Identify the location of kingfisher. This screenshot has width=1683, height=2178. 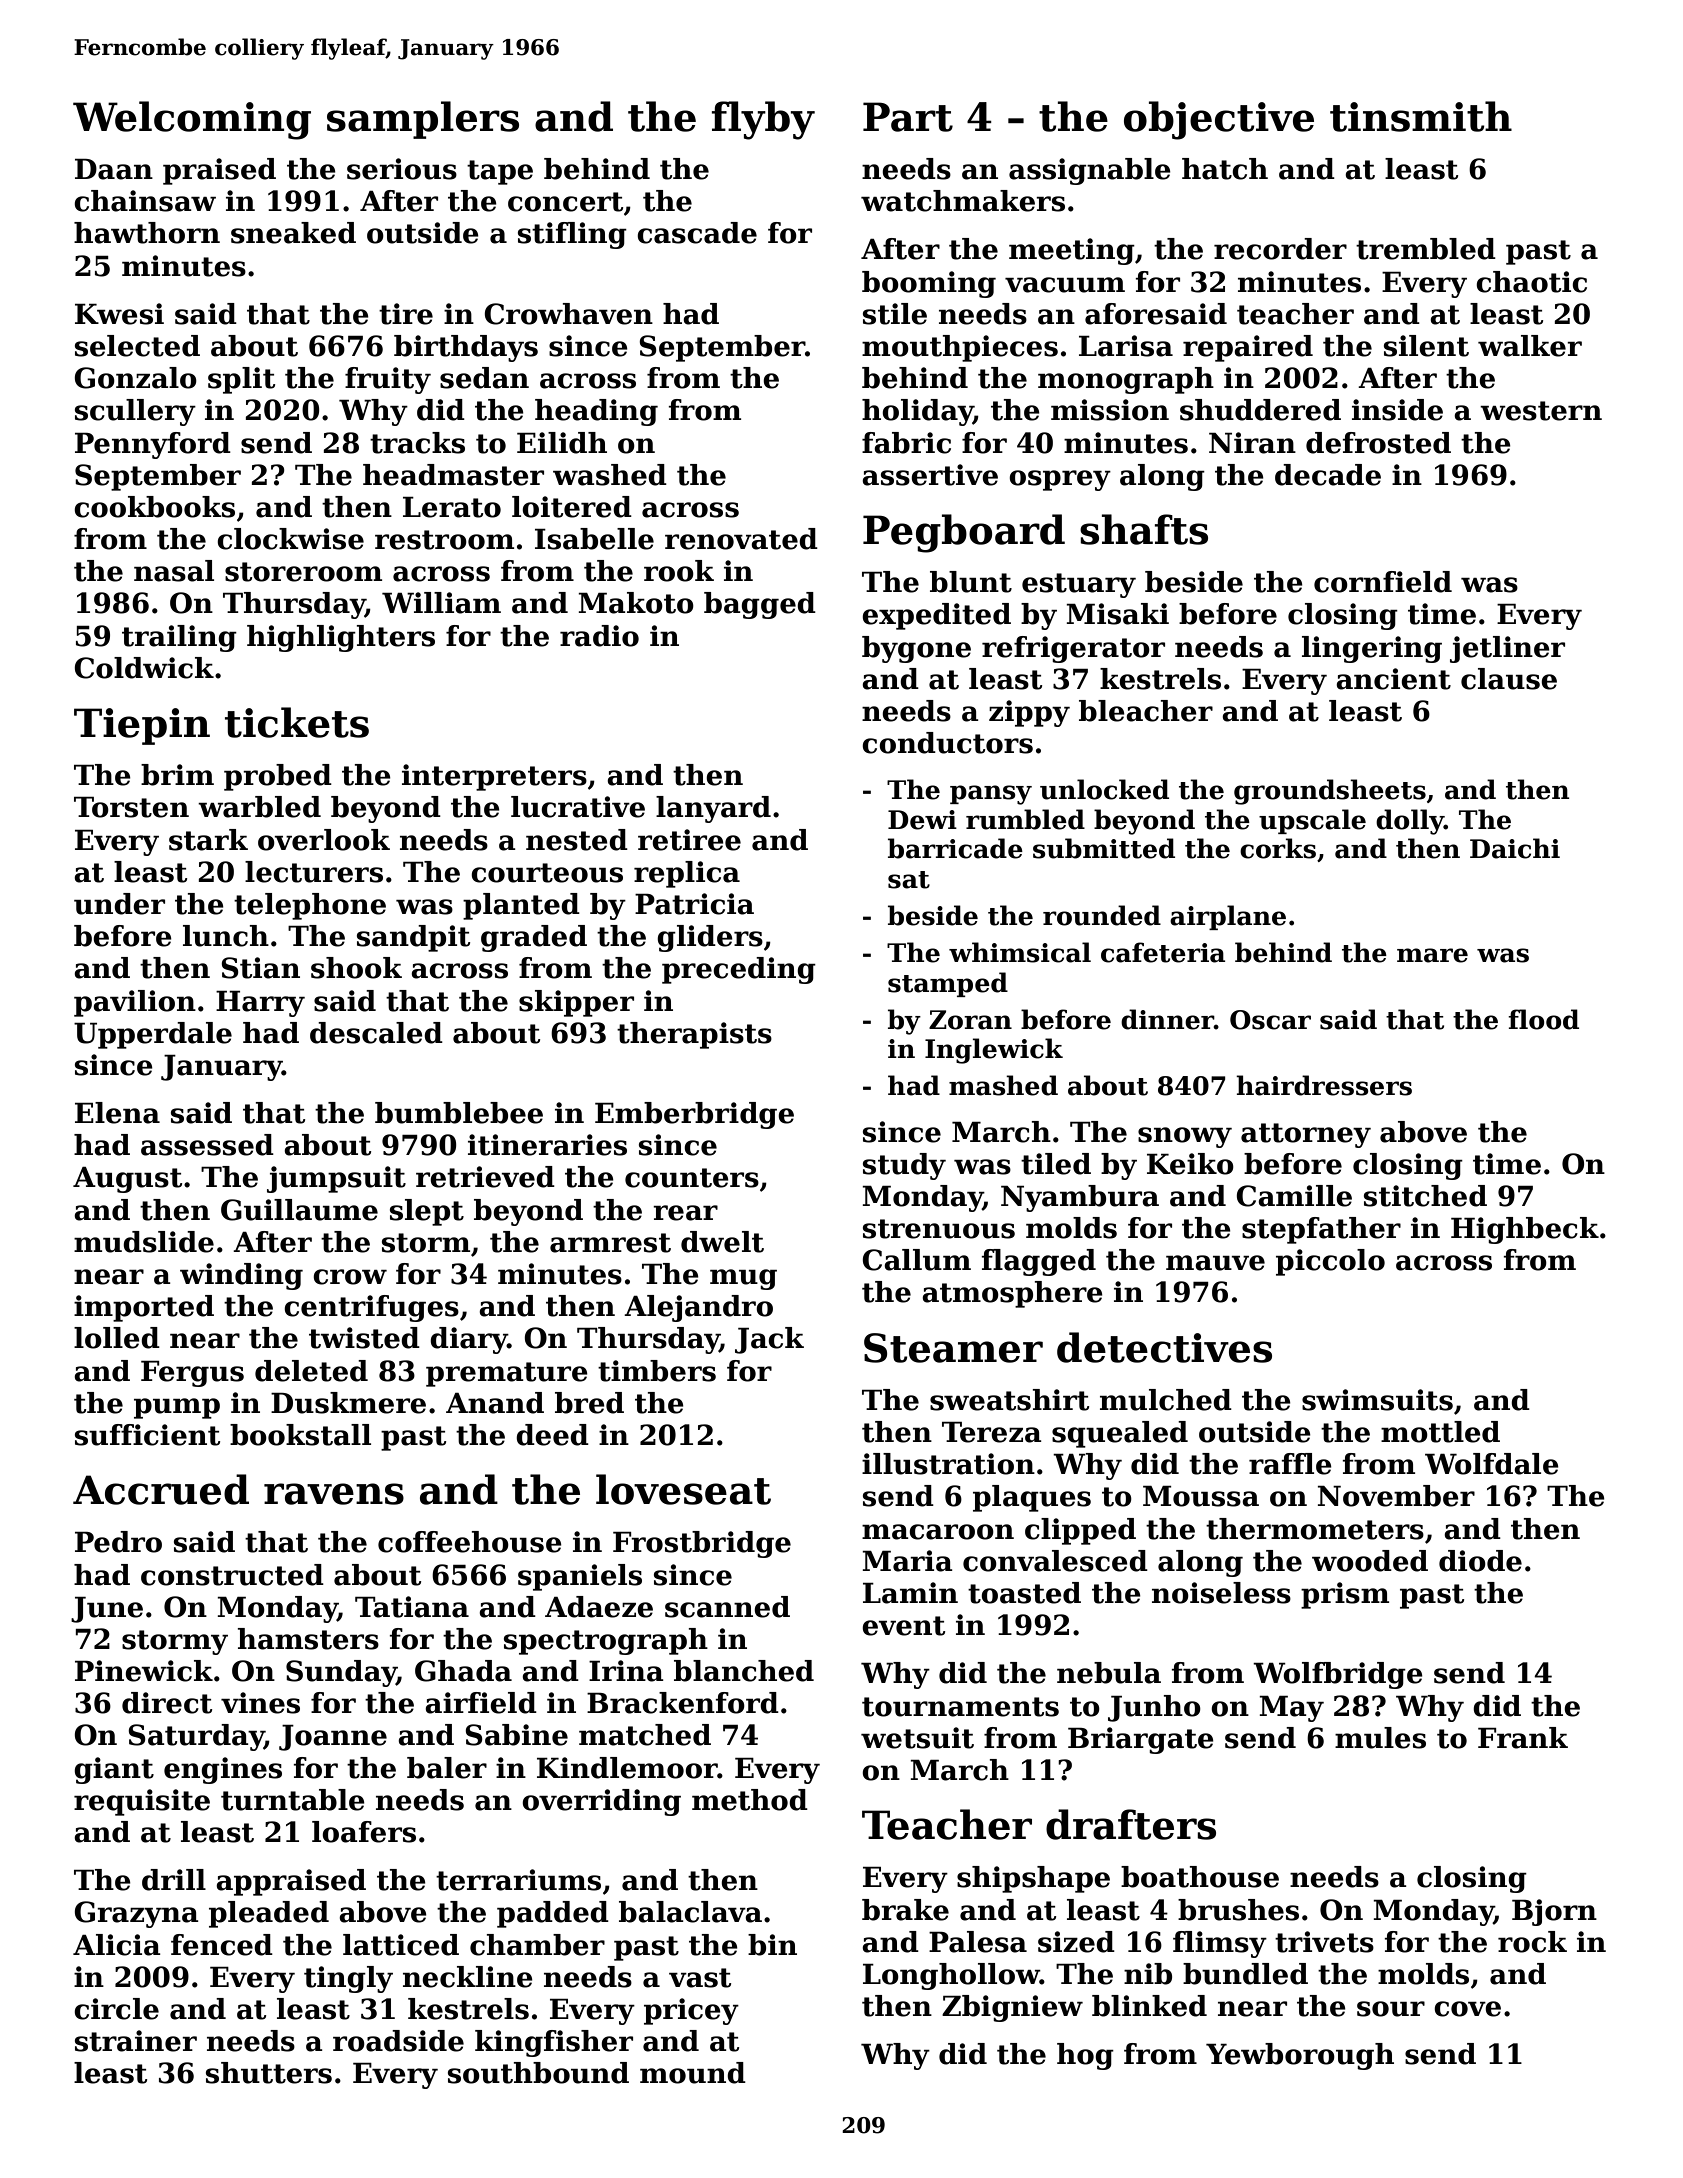
(554, 2043).
